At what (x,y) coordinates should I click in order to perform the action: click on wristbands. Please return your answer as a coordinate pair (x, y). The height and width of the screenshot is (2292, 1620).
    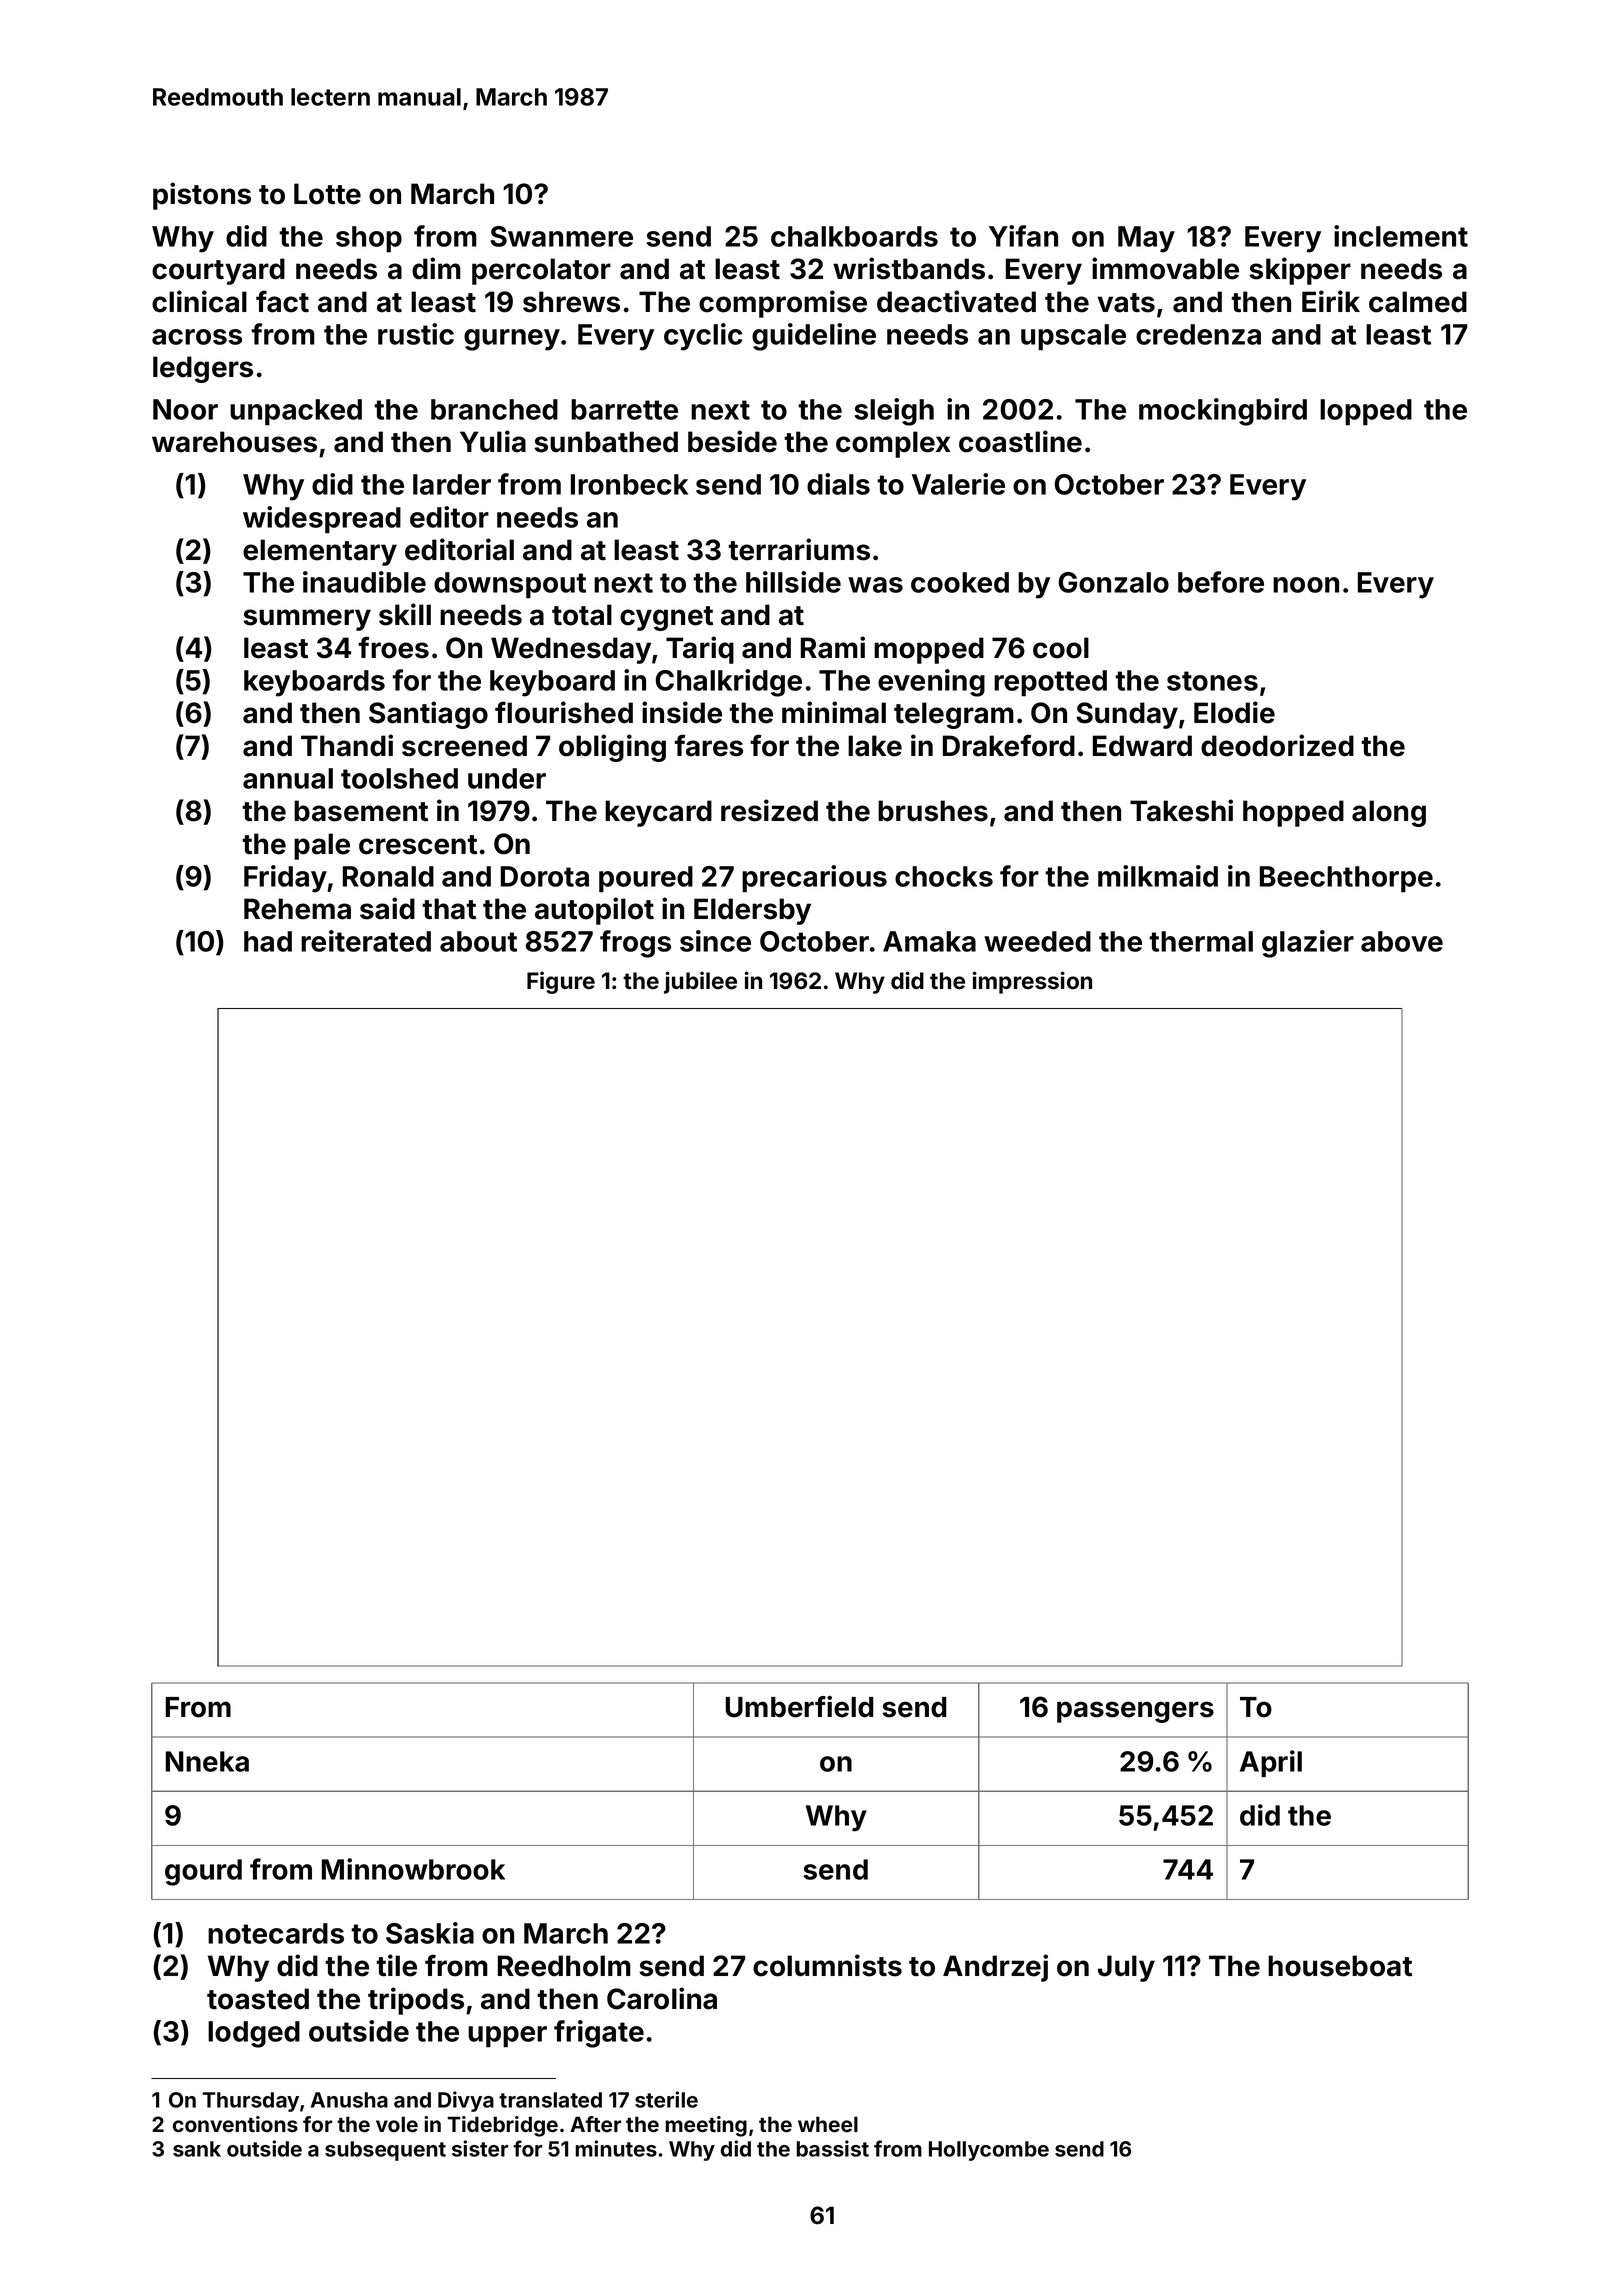
    Looking at the image, I should click on (909, 268).
